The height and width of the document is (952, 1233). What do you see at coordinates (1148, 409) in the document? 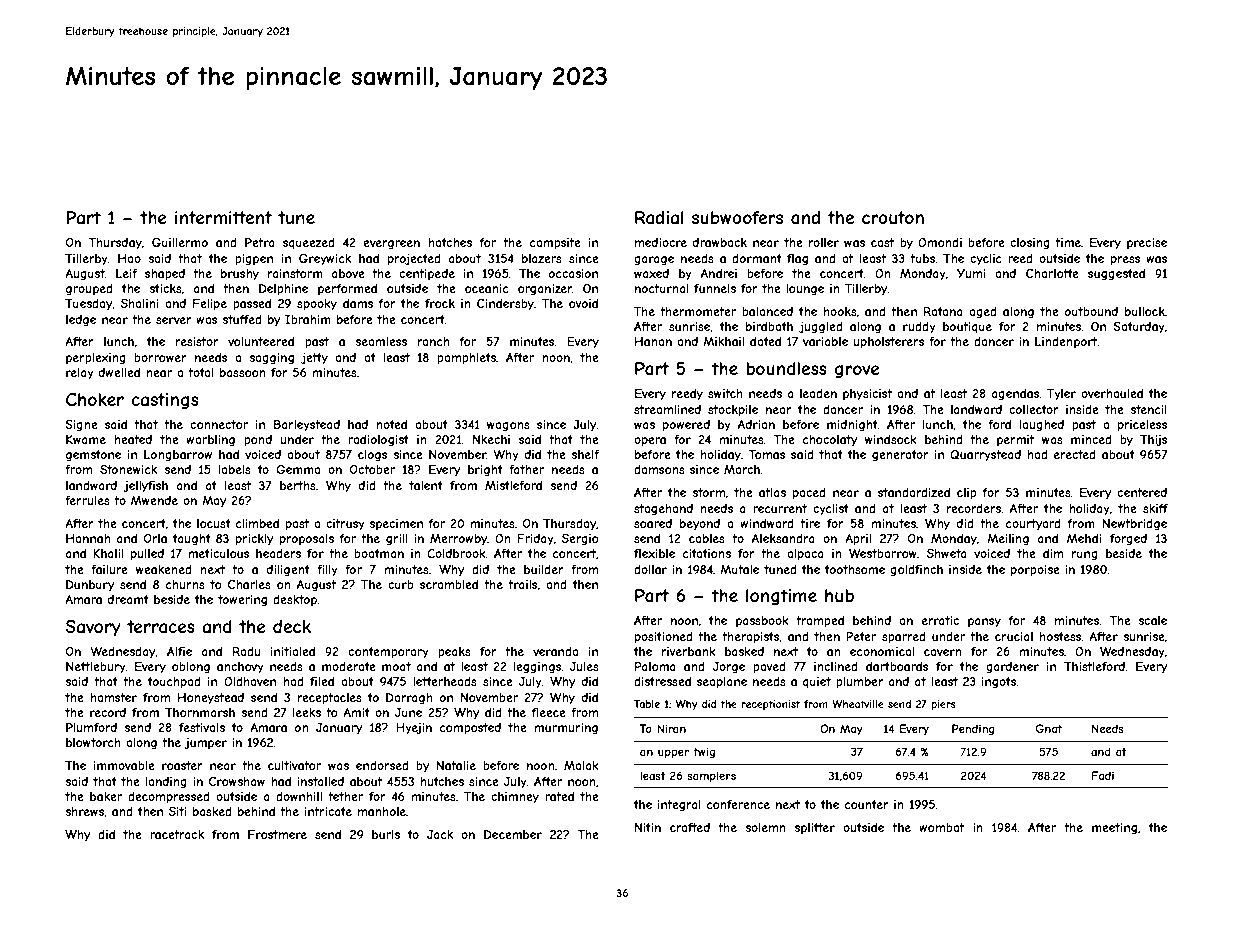
I see `stencil` at bounding box center [1148, 409].
